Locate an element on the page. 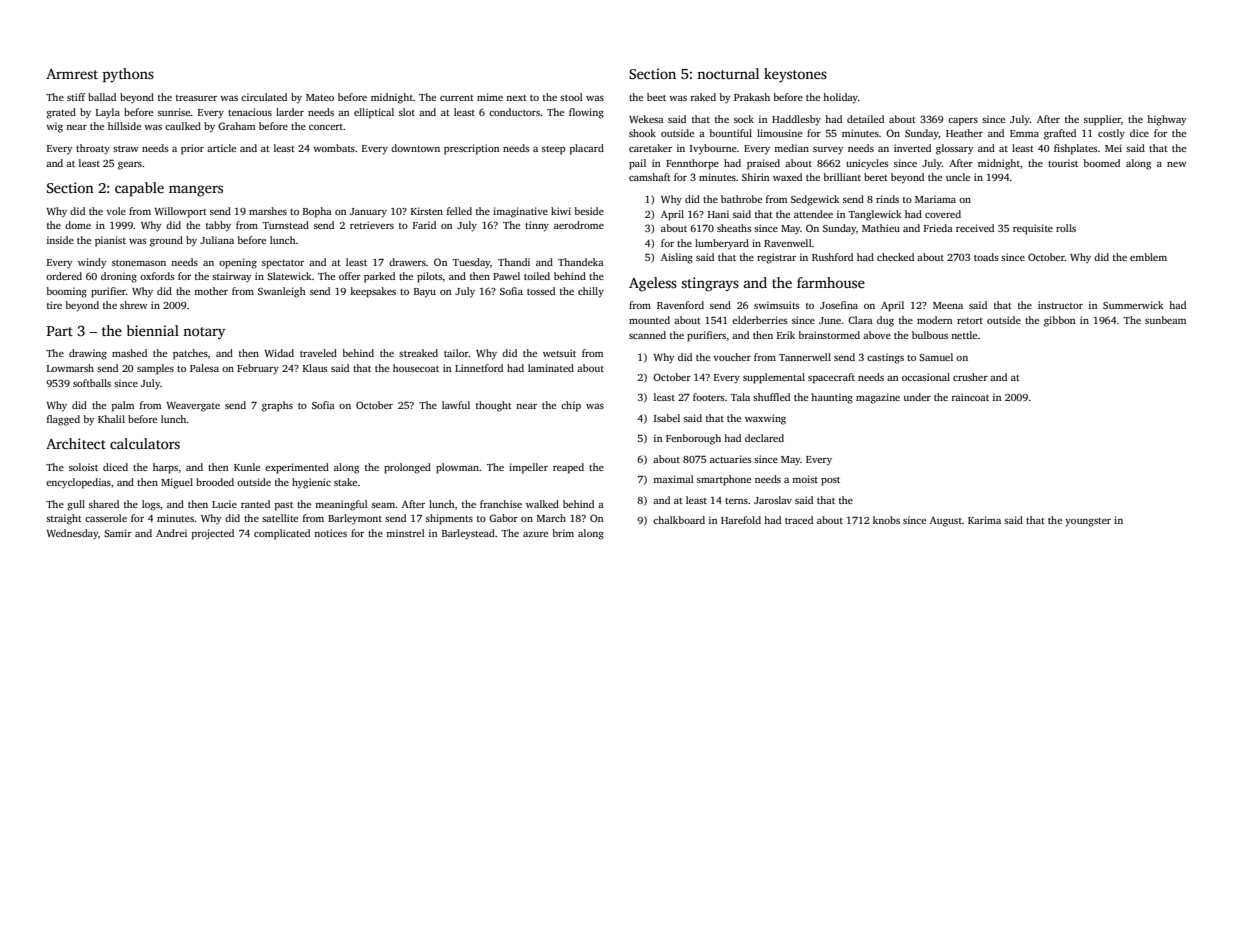 Image resolution: width=1233 pixels, height=952 pixels. nocturnal is located at coordinates (728, 73).
